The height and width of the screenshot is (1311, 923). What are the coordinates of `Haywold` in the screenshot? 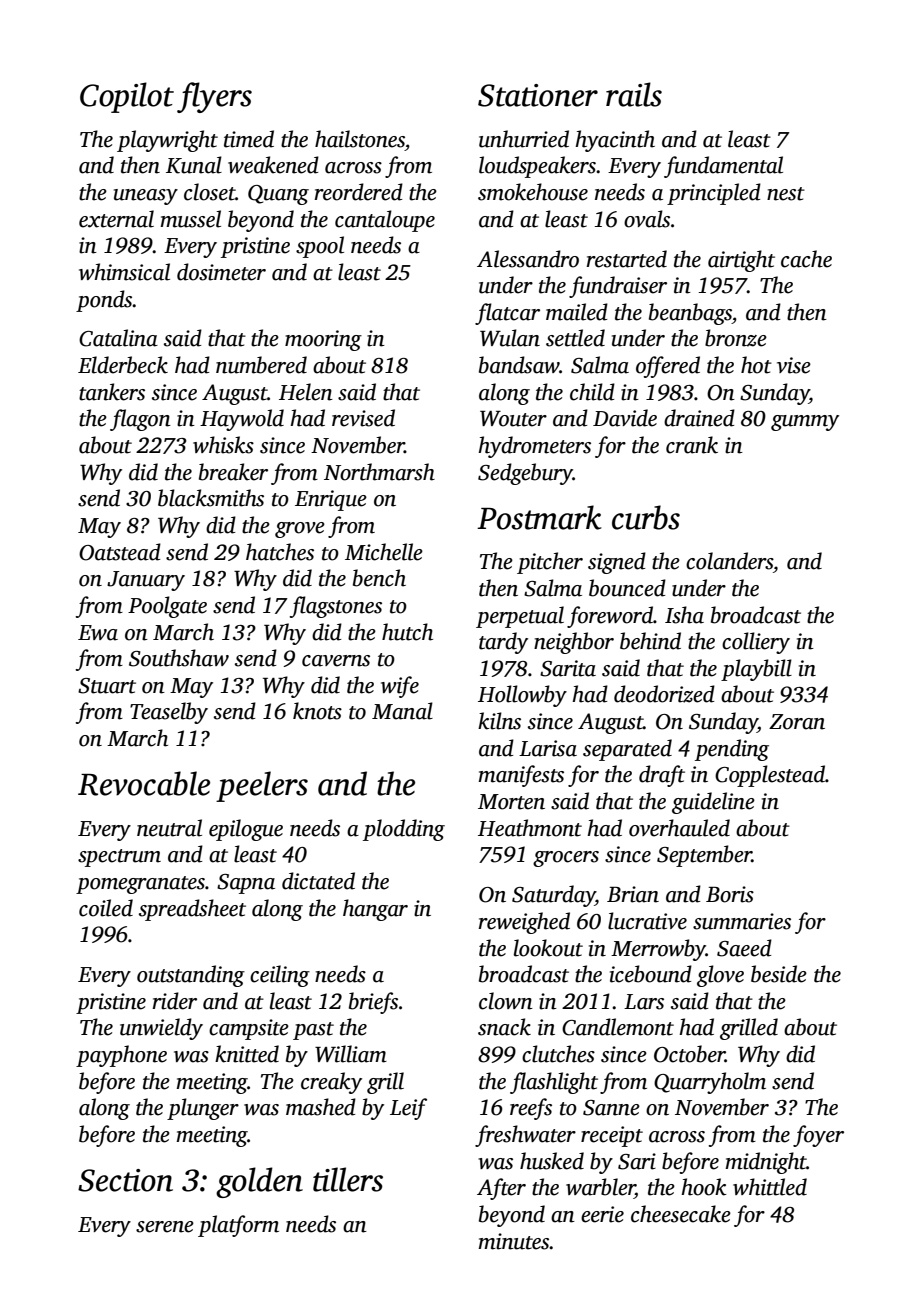 It's located at (242, 420).
